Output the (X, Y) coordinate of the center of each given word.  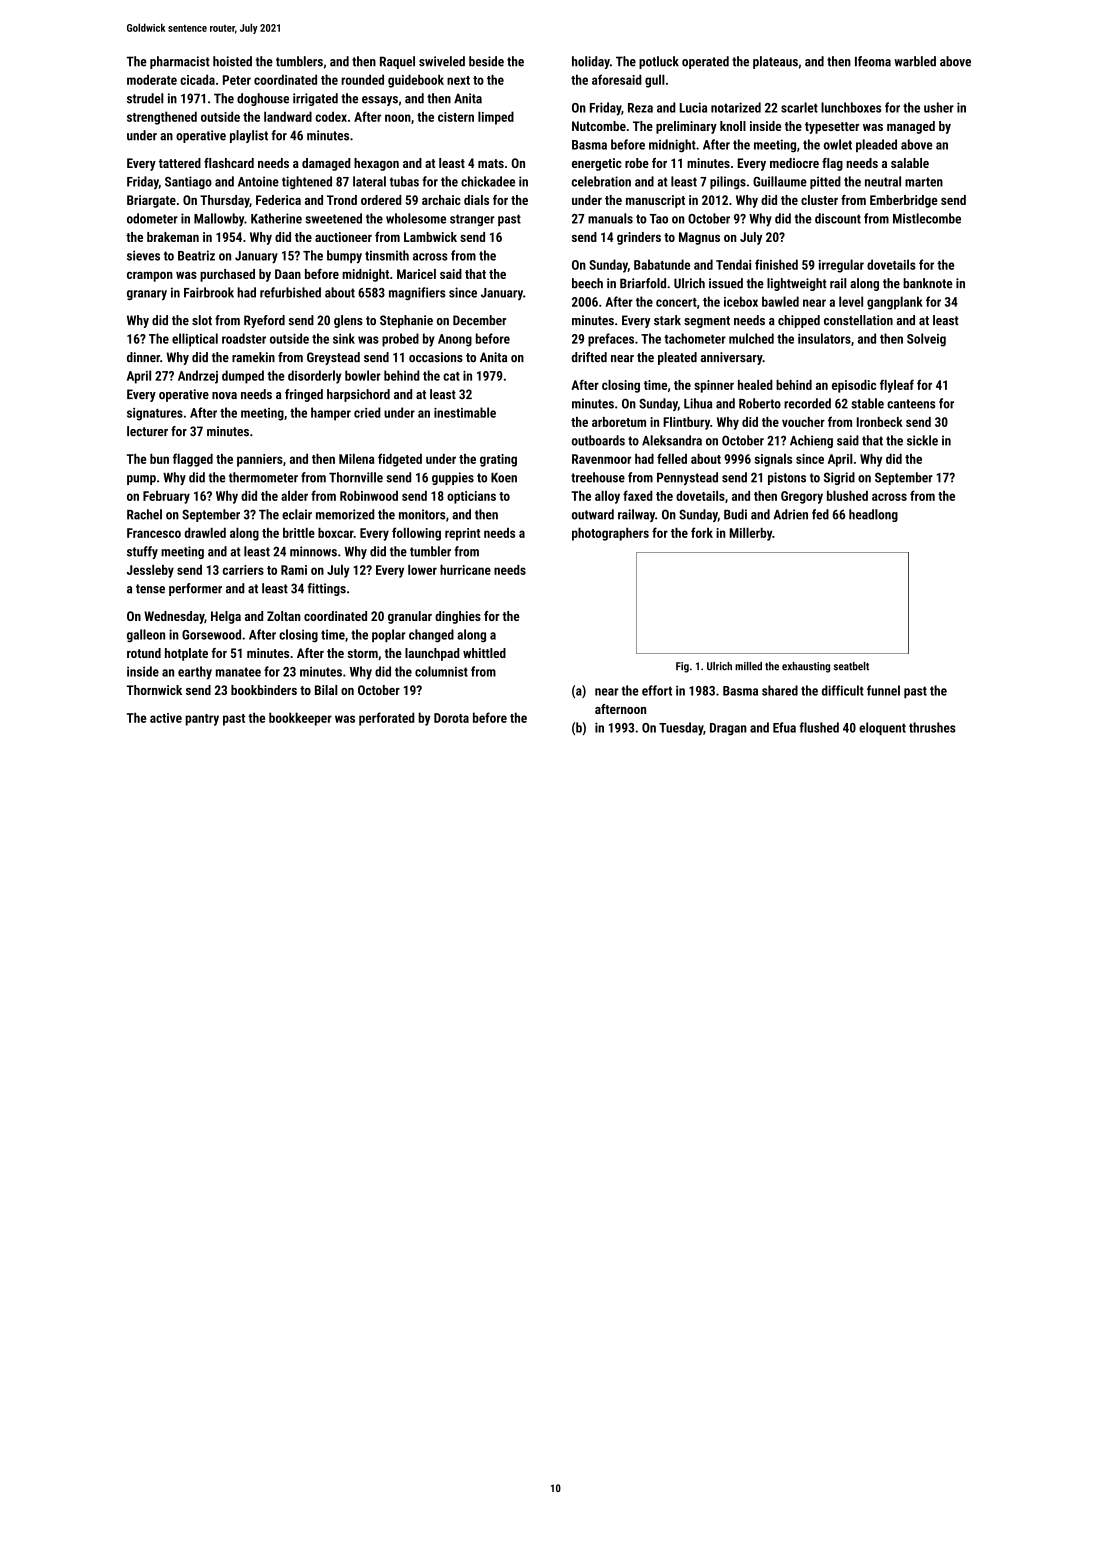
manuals (610, 218)
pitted (825, 182)
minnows (313, 551)
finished (776, 264)
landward (288, 116)
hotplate (186, 654)
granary (147, 295)
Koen (504, 478)
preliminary (686, 127)
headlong (873, 515)
